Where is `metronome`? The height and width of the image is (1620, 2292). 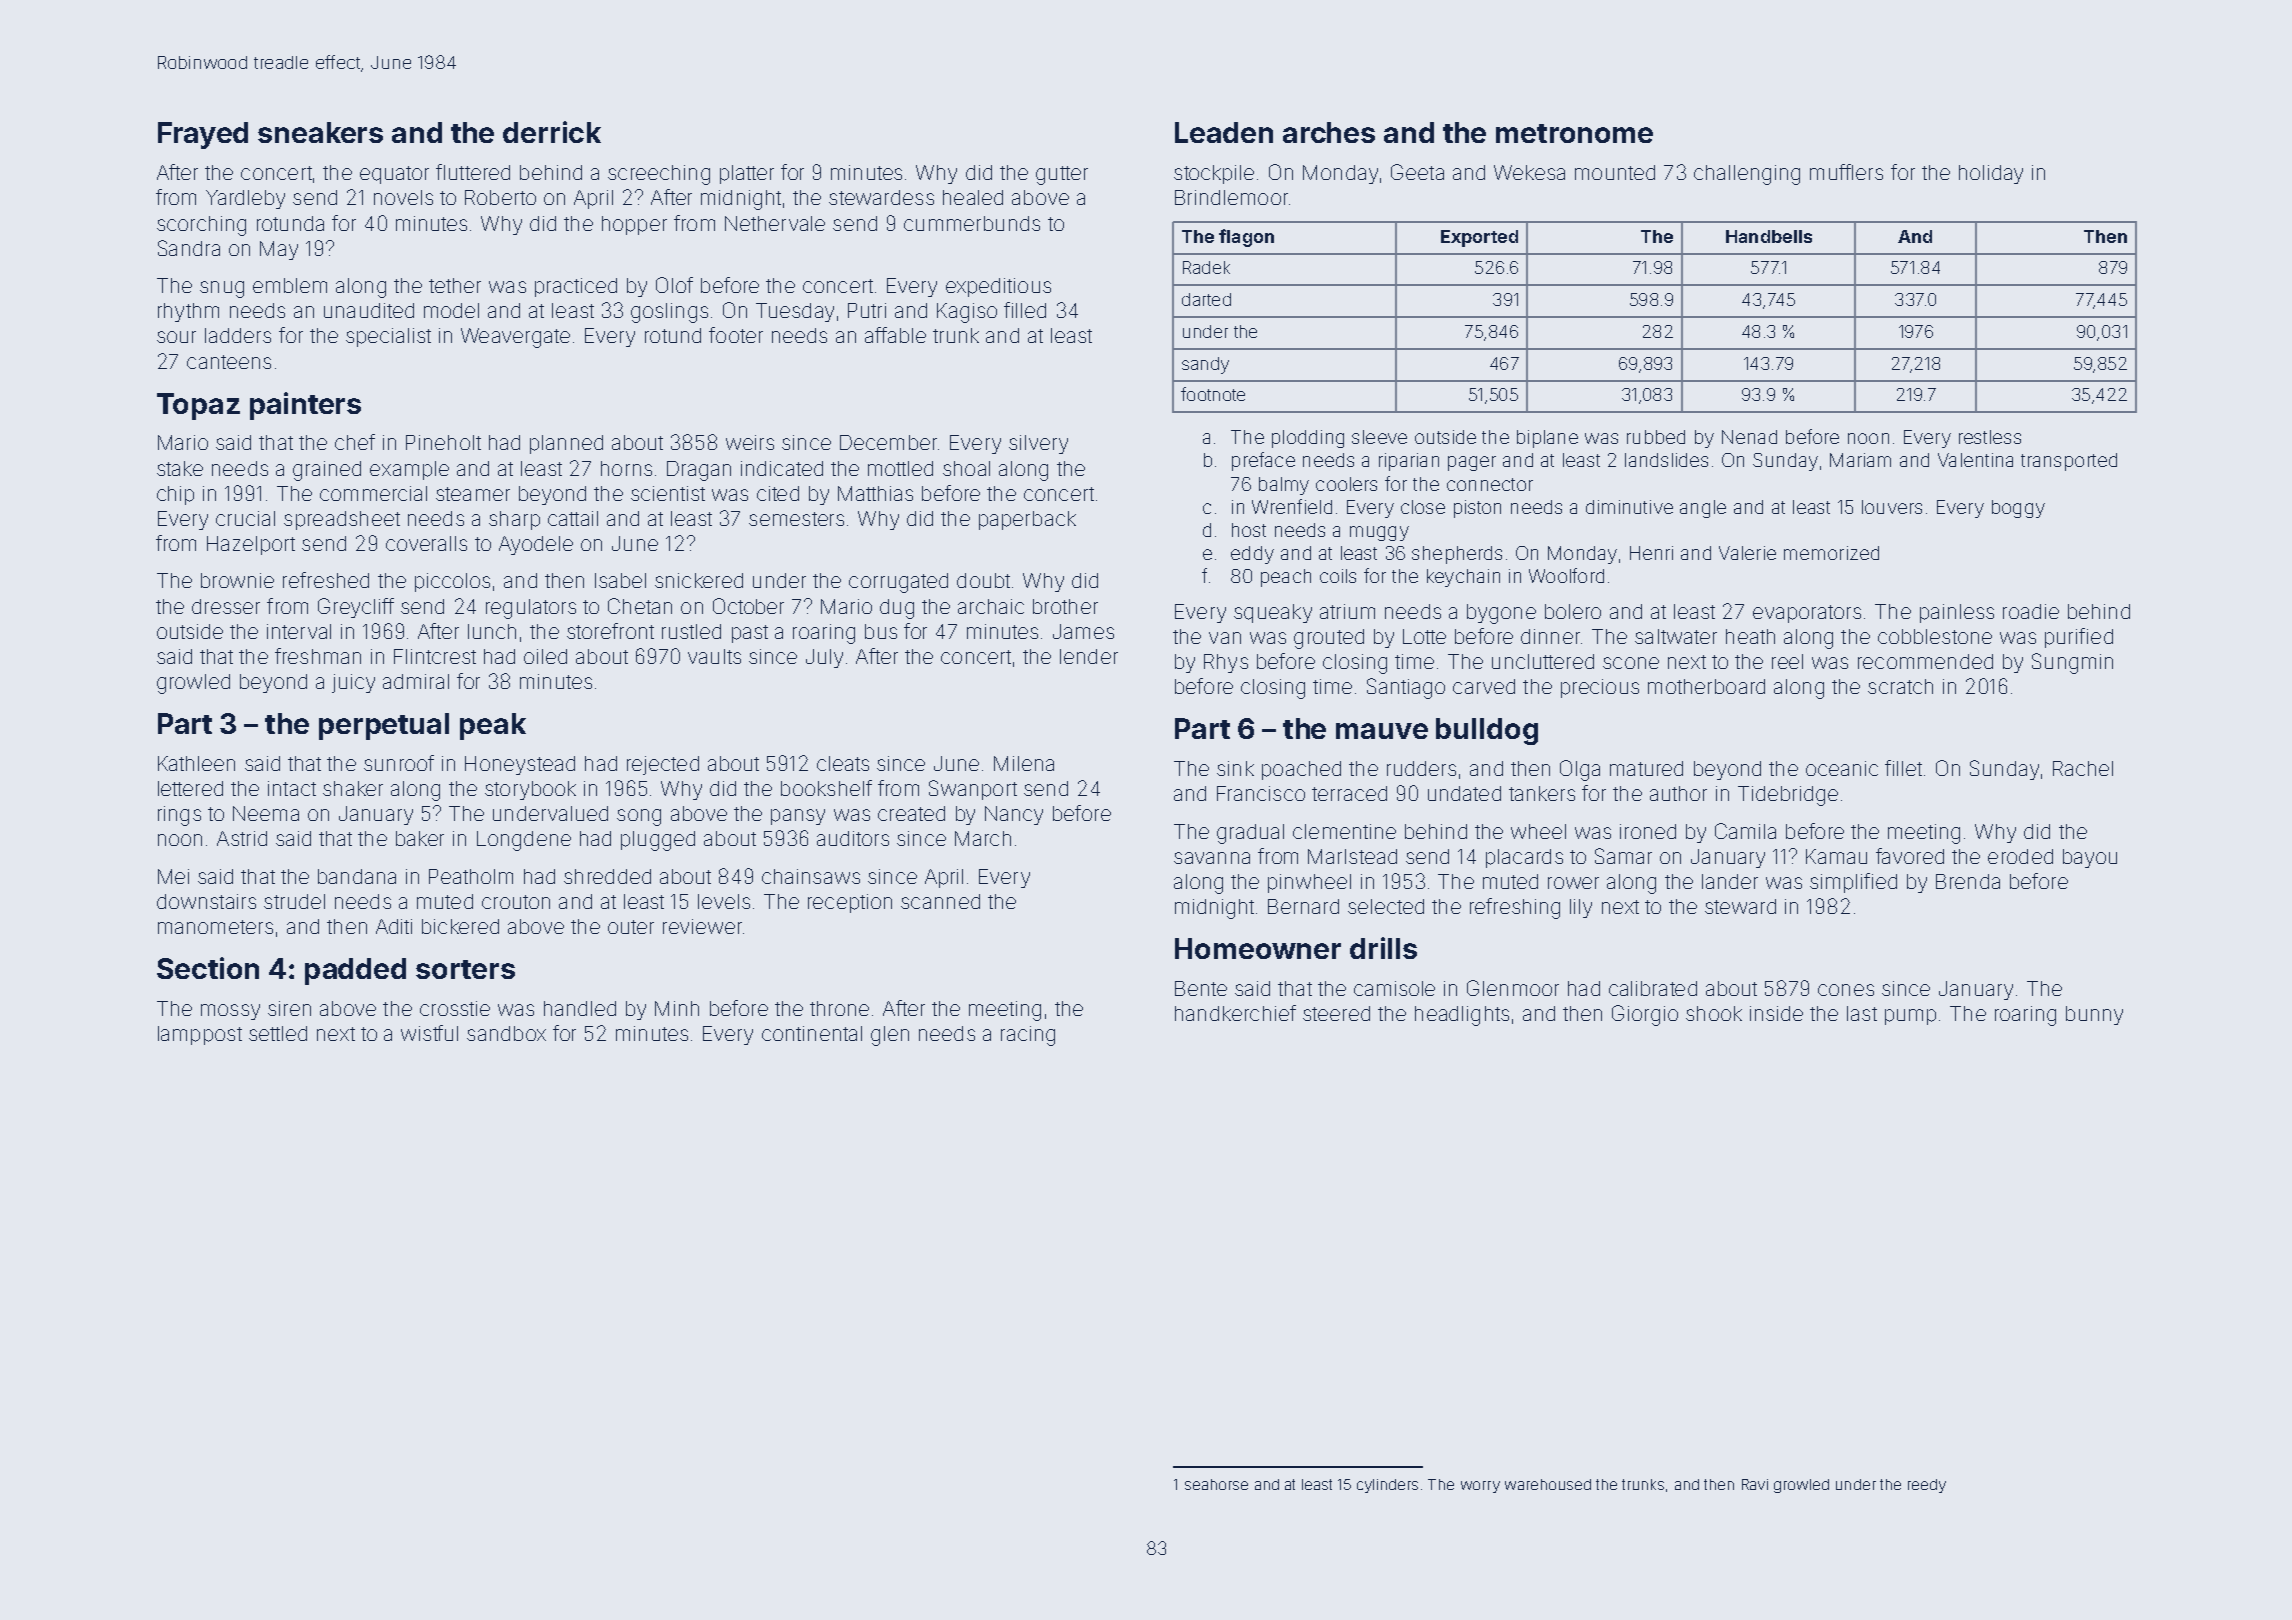 metronome is located at coordinates (1574, 133).
